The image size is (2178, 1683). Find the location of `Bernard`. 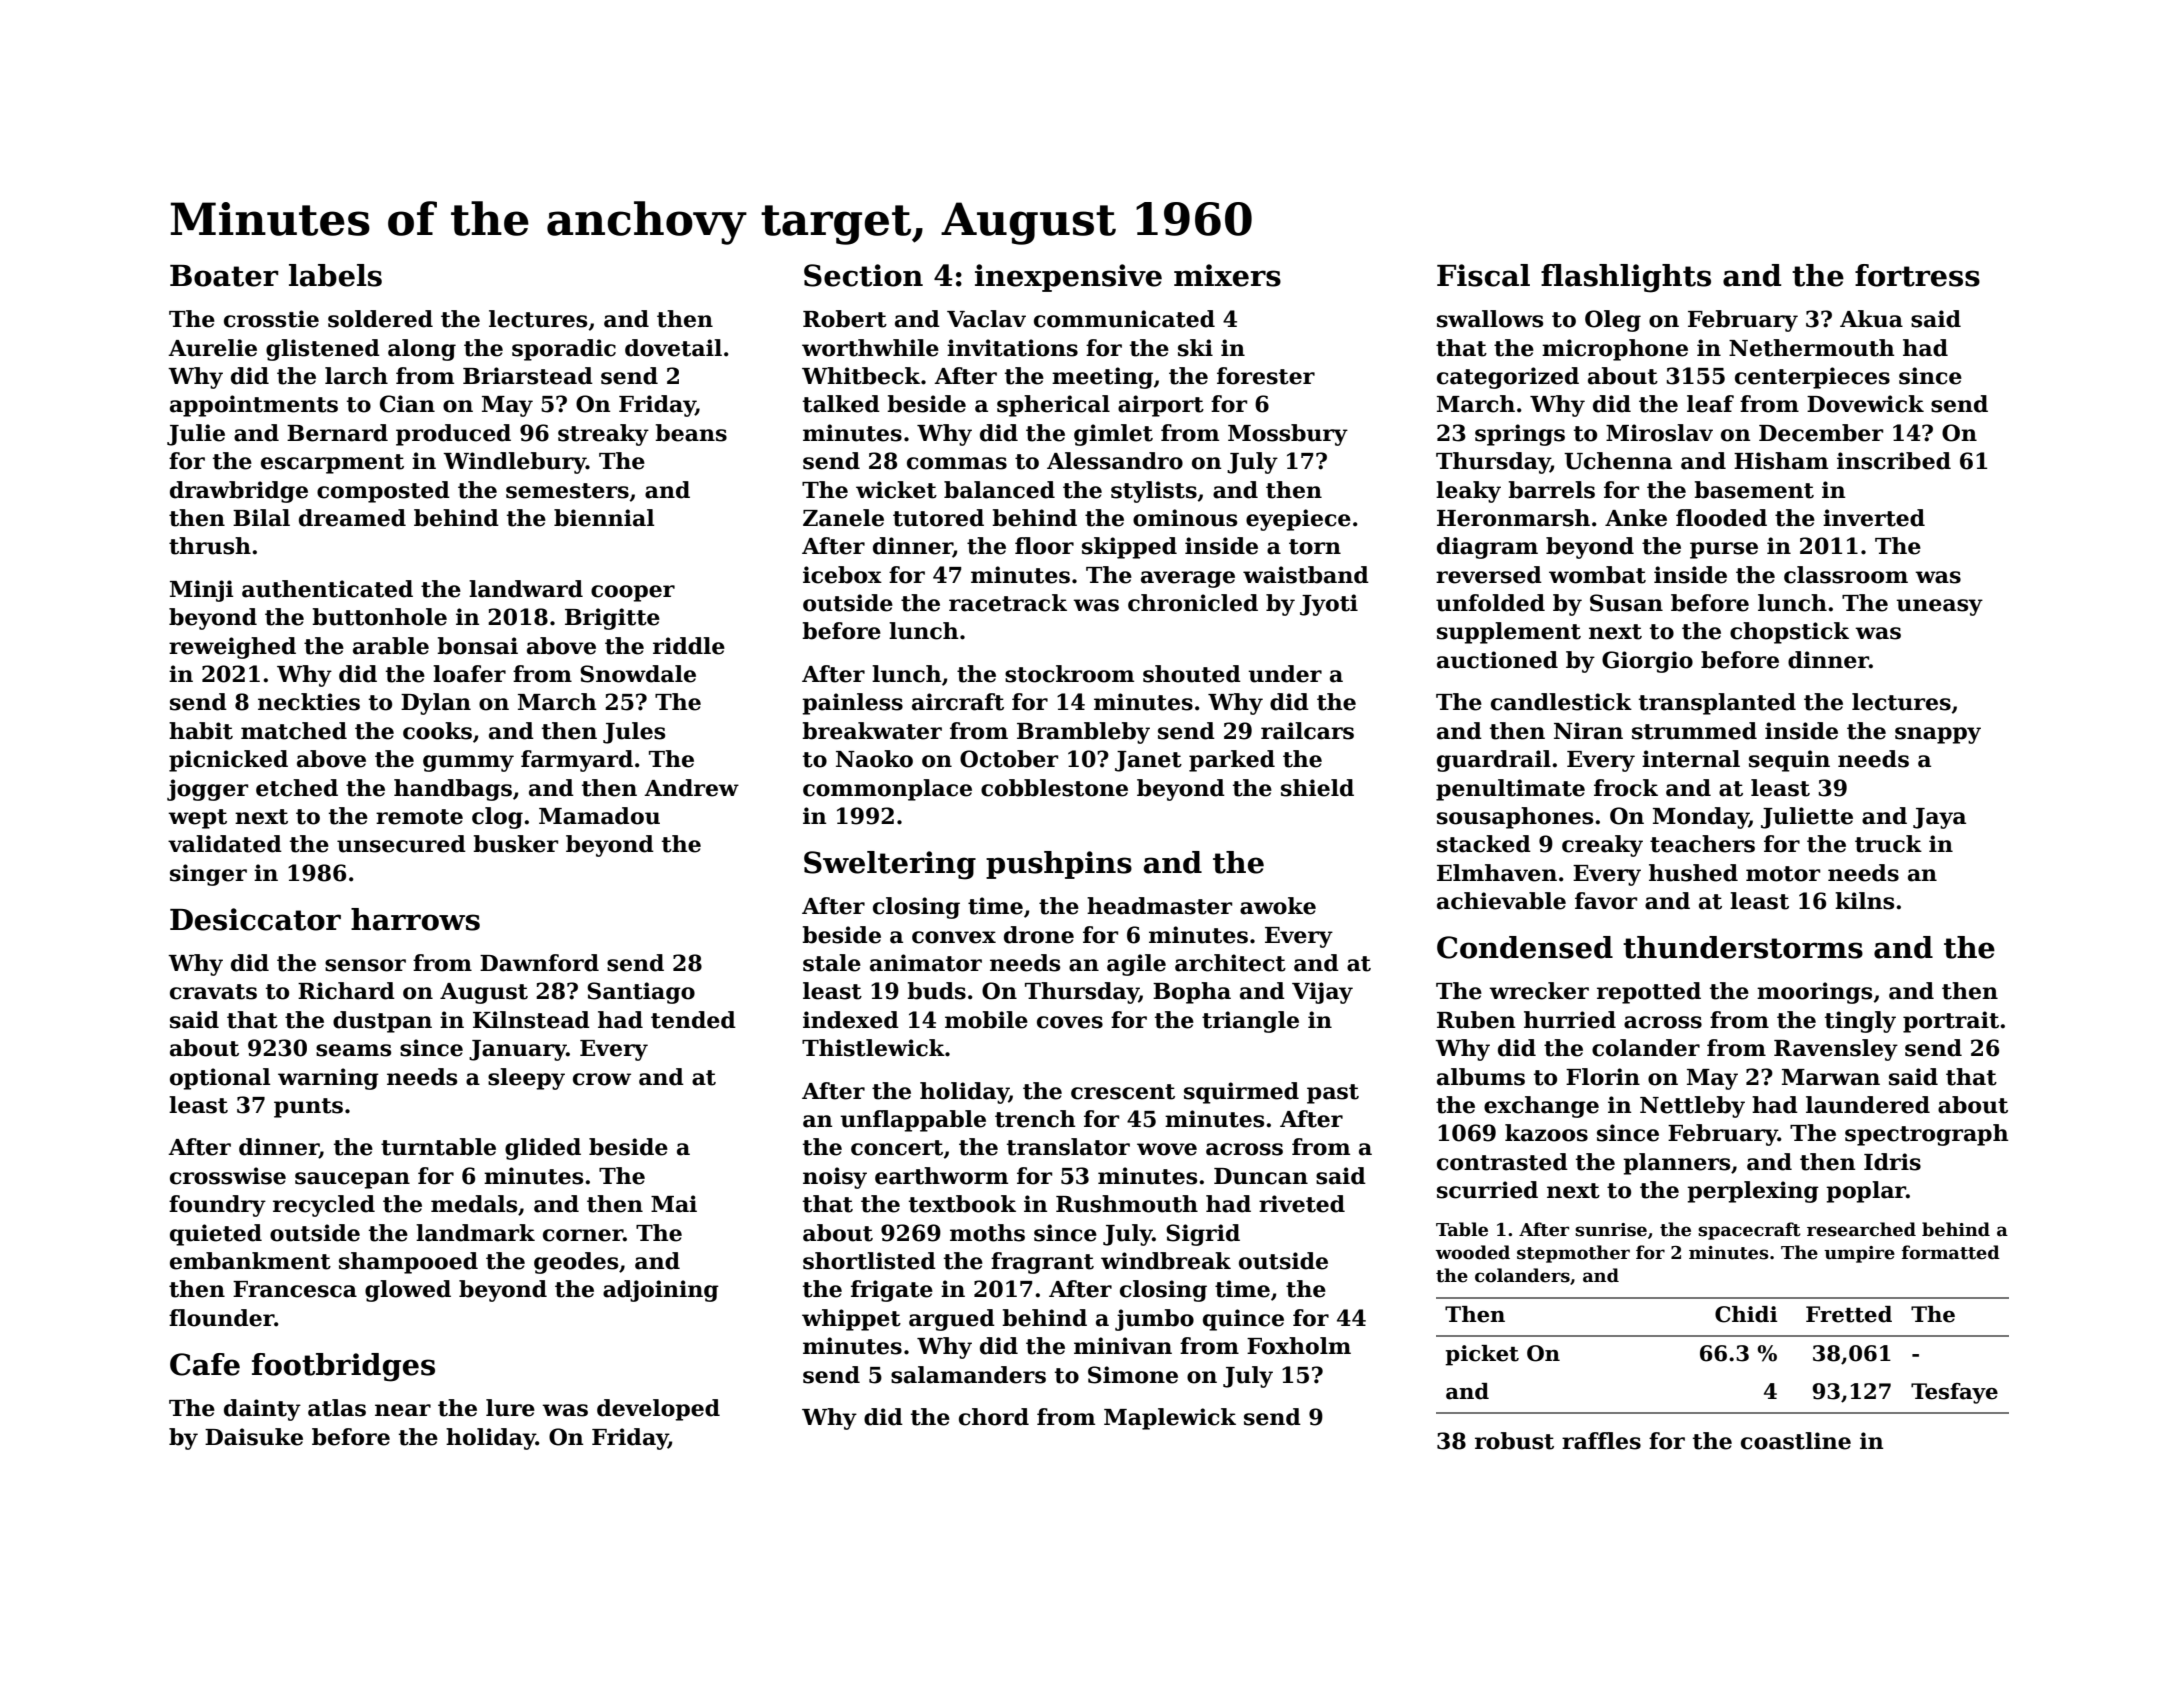

Bernard is located at coordinates (337, 433).
